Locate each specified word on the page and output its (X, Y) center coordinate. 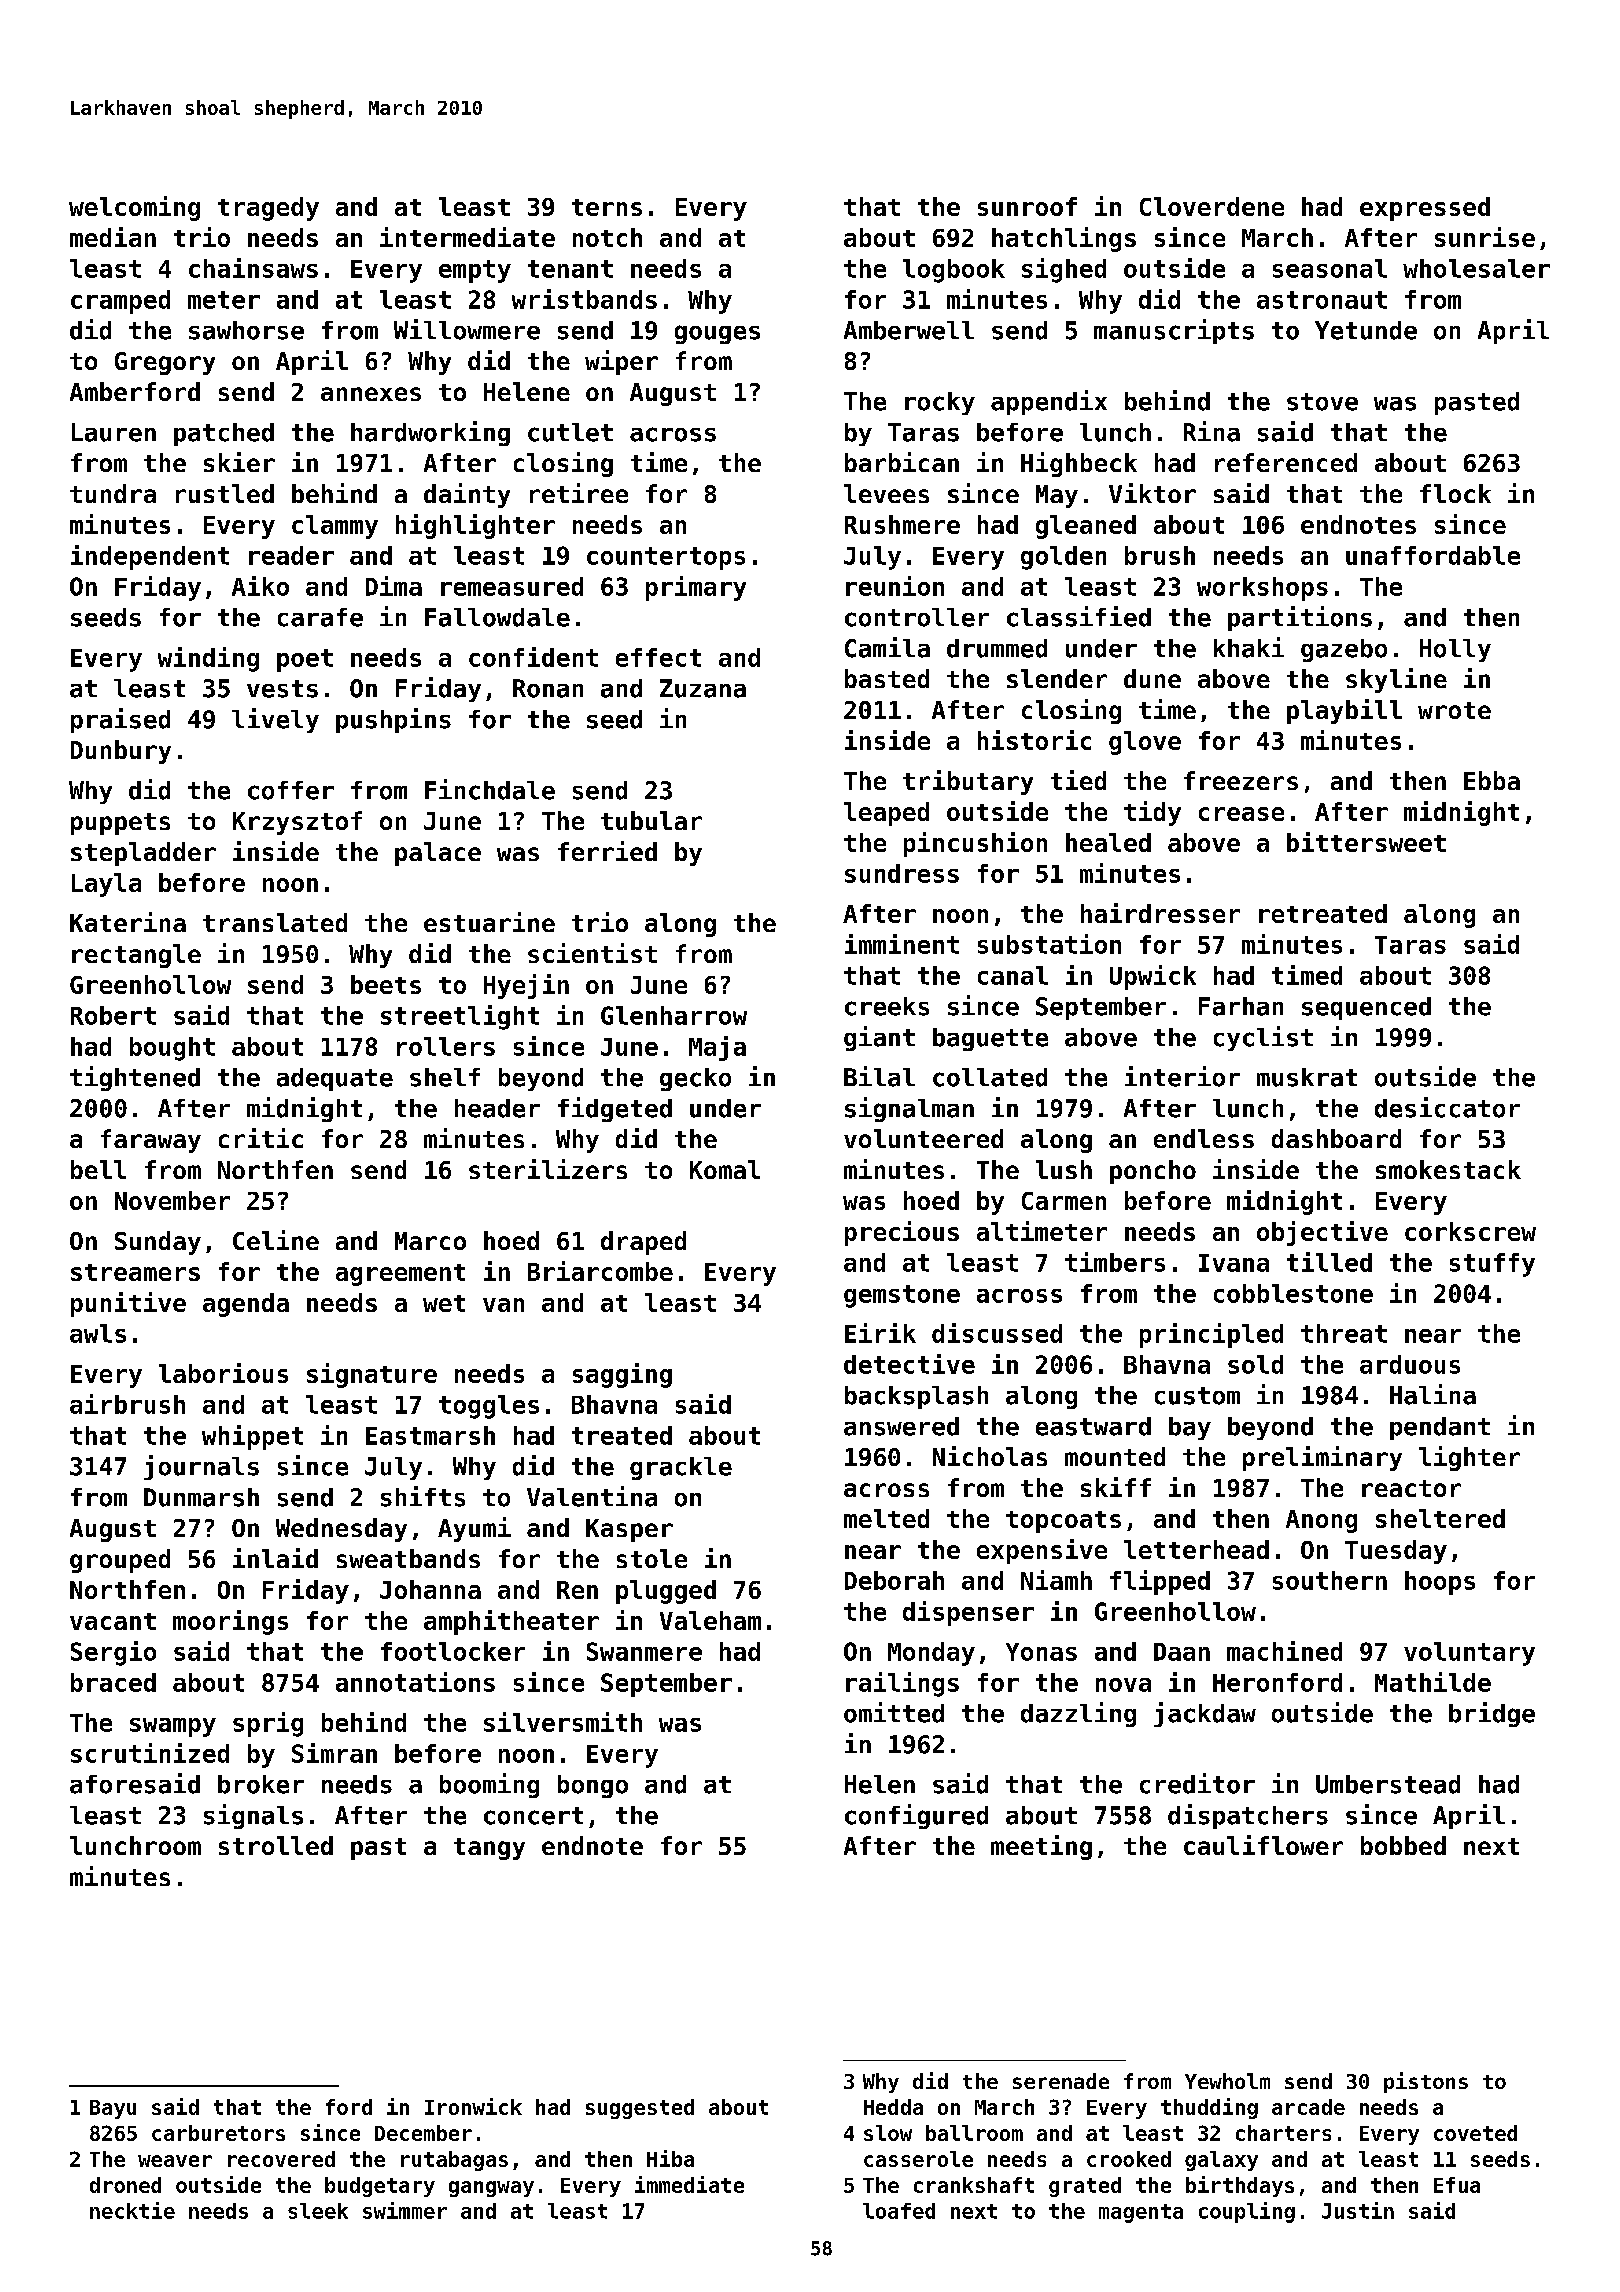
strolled (276, 1845)
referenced (1286, 462)
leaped (886, 814)
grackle (681, 1468)
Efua (1457, 2185)
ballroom (974, 2133)
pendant (1440, 1428)
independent (150, 557)
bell (98, 1169)
